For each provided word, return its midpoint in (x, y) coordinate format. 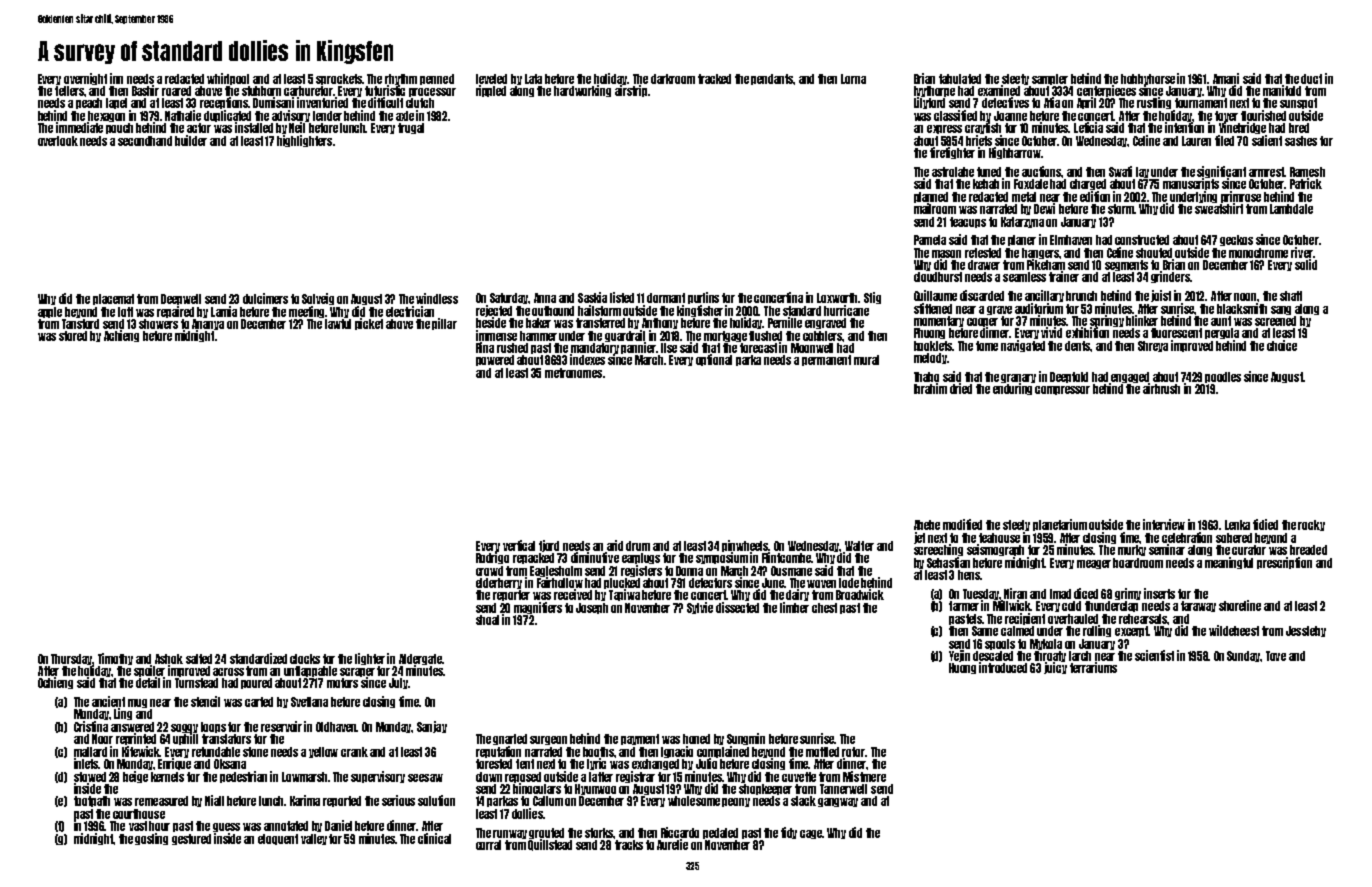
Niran (1015, 593)
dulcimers (265, 298)
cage (811, 834)
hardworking (582, 91)
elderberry (499, 583)
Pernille (785, 322)
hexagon (106, 117)
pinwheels (745, 546)
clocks (305, 659)
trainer (1064, 276)
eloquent (278, 839)
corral (488, 845)
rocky (1311, 525)
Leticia (1088, 127)
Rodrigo (492, 558)
